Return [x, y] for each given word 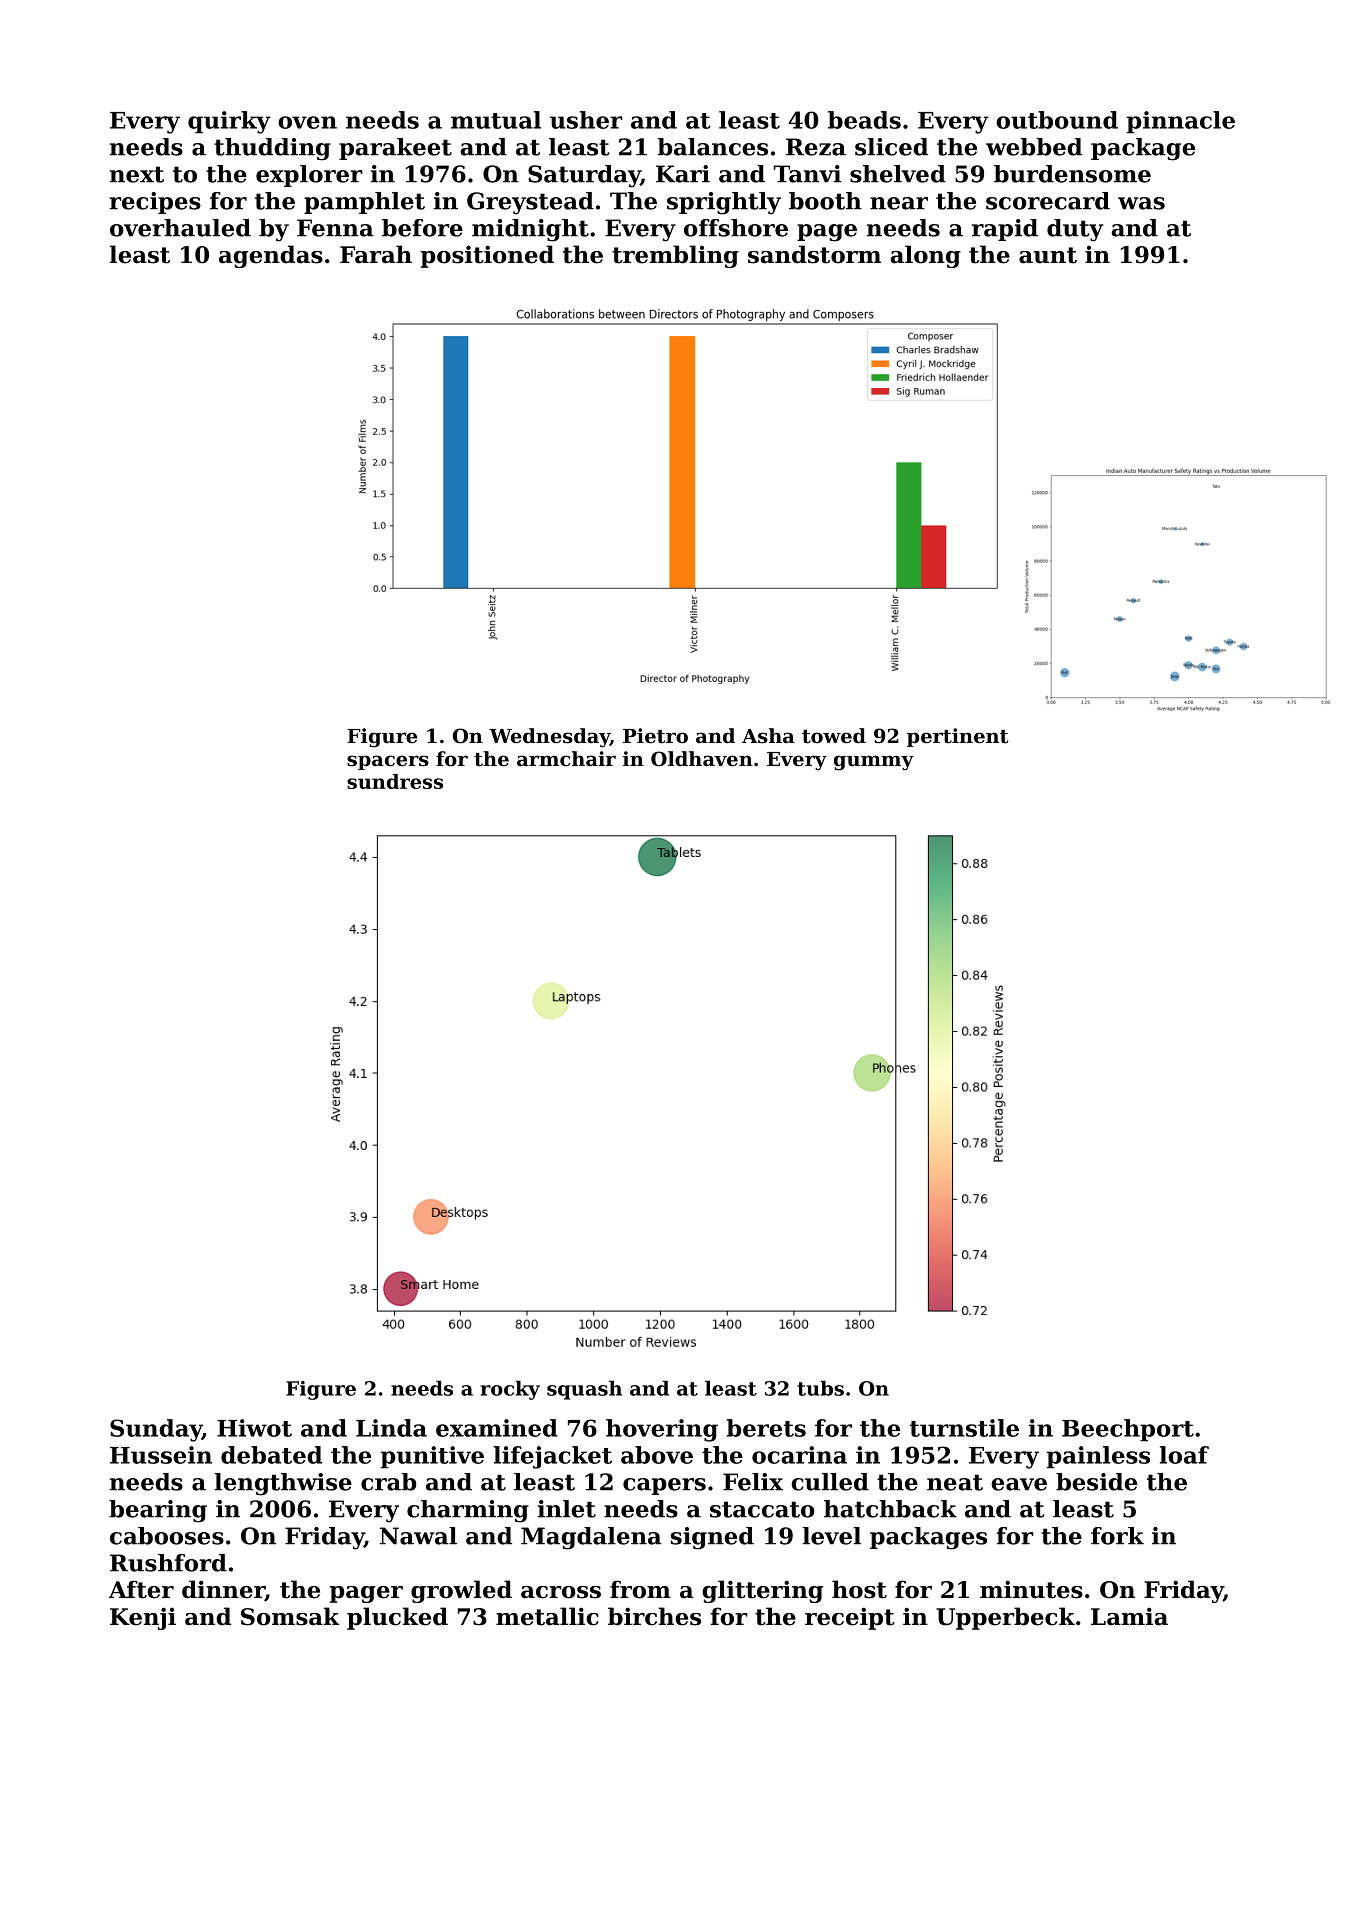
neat [955, 1482]
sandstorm [814, 254]
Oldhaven [702, 759]
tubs [820, 1388]
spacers [388, 762]
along [925, 256]
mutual [496, 120]
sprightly [724, 203]
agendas [271, 256]
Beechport [1128, 1430]
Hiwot [254, 1428]
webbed [1034, 147]
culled [830, 1482]
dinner [223, 1590]
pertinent [957, 737]
